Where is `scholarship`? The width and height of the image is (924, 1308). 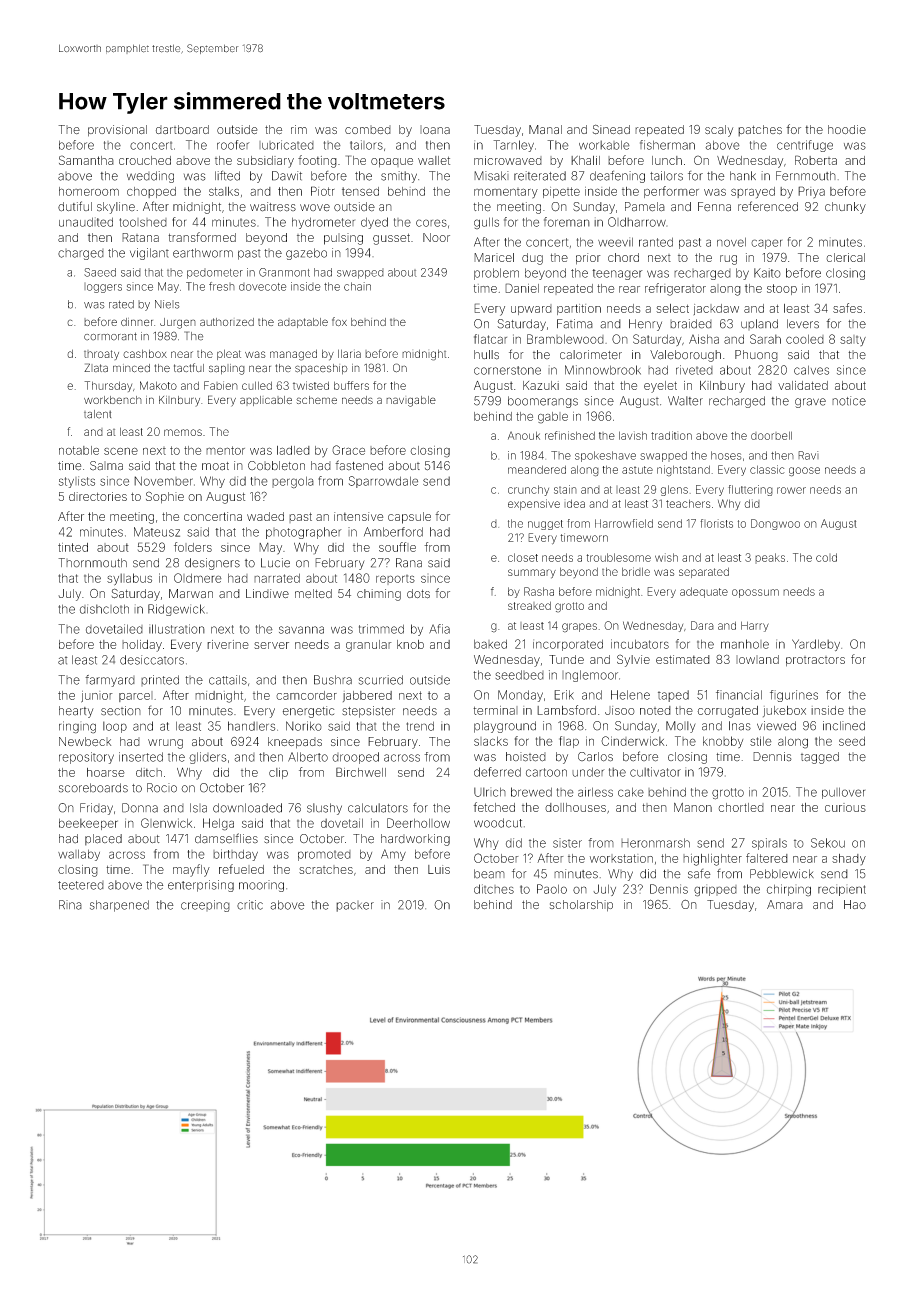
scholarship is located at coordinates (581, 906).
